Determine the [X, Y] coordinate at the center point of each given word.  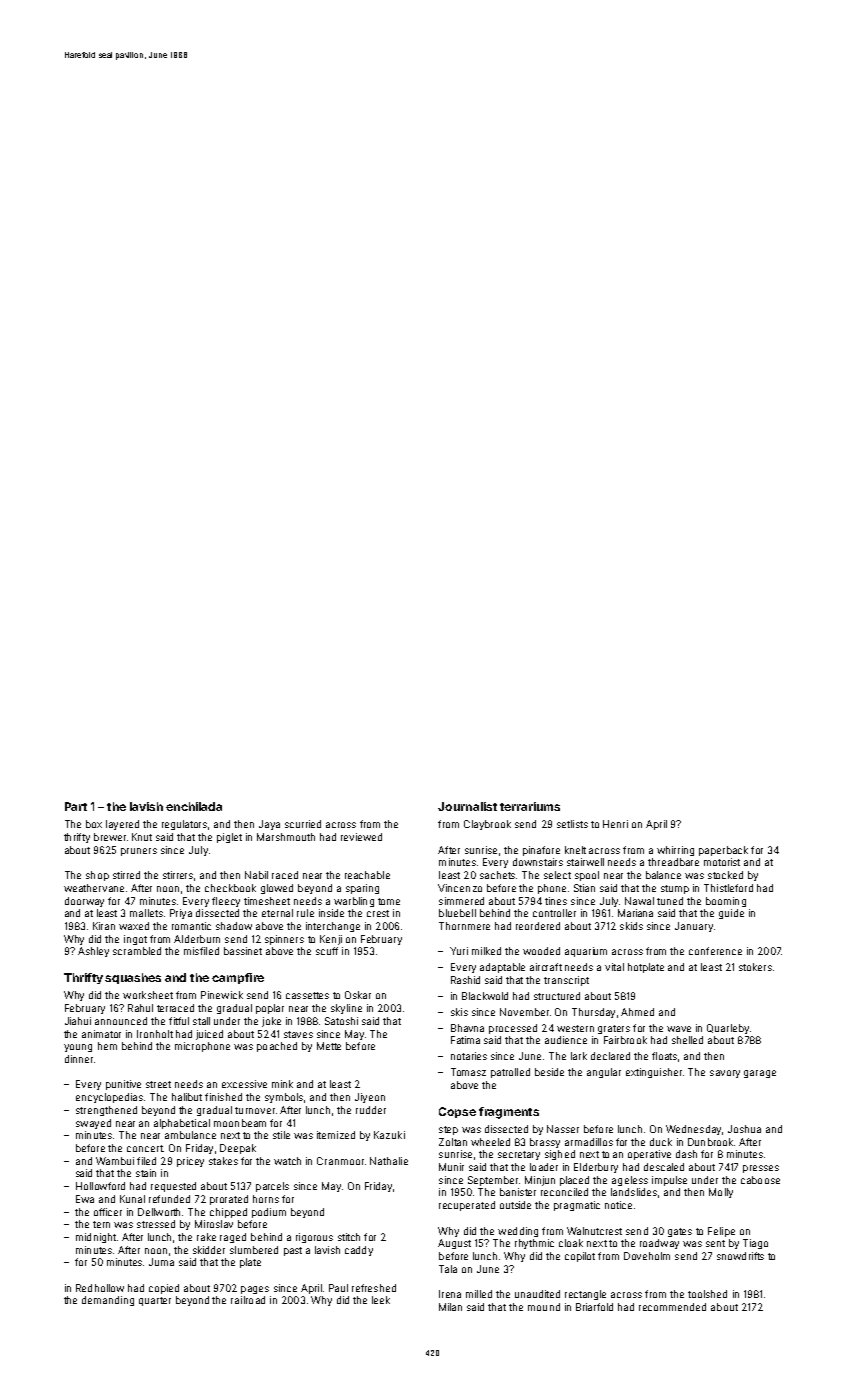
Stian [584, 888]
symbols [284, 1098]
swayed [93, 1124]
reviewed [361, 837]
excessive [244, 1084]
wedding [518, 1232]
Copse [457, 1112]
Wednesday [693, 1130]
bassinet [243, 951]
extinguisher [654, 1073]
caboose [760, 1180]
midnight [96, 1238]
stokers [755, 967]
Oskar [358, 995]
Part [76, 806]
